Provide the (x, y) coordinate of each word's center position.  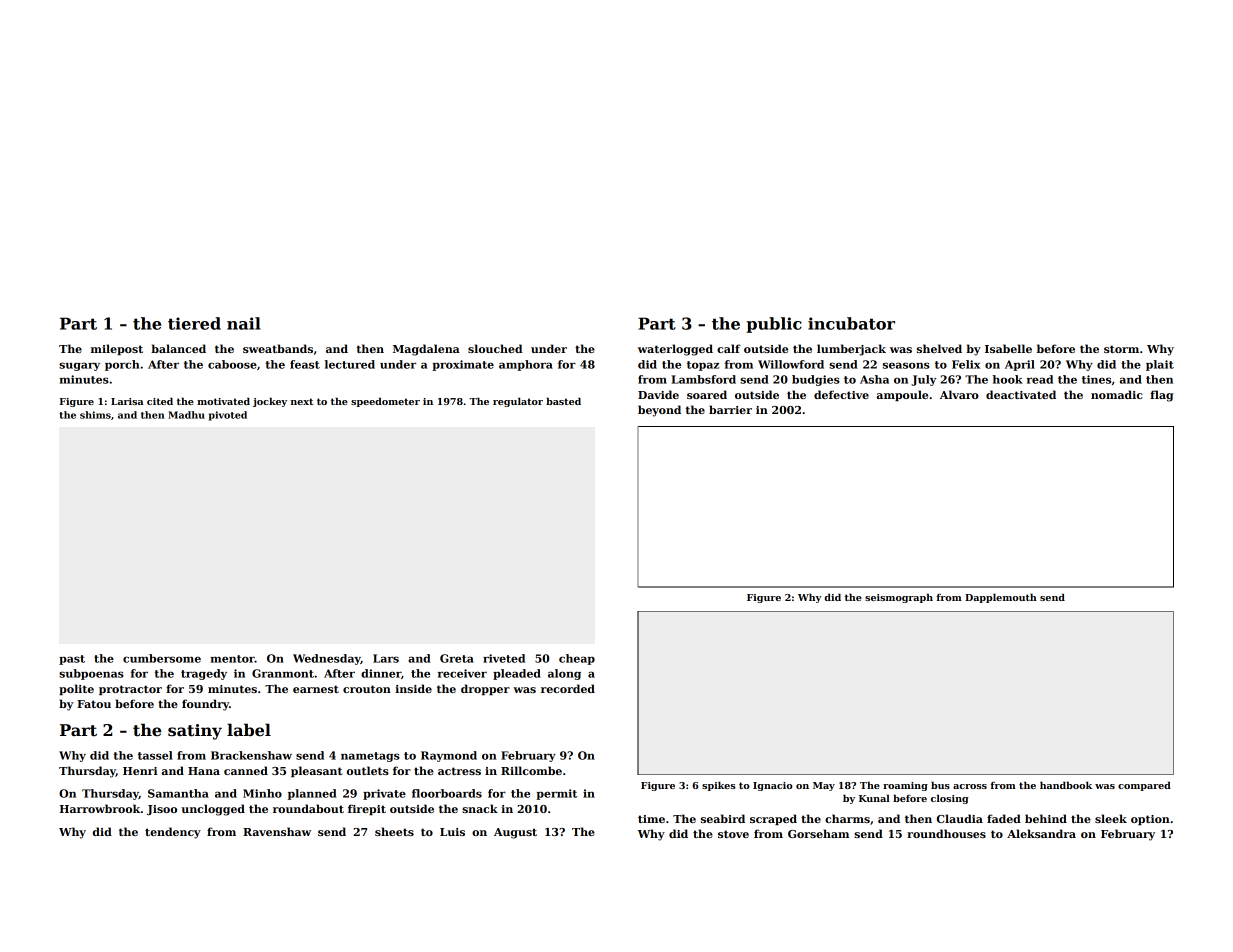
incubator (851, 323)
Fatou (94, 704)
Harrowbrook (100, 808)
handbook (1066, 785)
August (515, 833)
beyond (659, 411)
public (774, 325)
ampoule (902, 395)
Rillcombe (531, 770)
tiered (194, 323)
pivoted (228, 416)
